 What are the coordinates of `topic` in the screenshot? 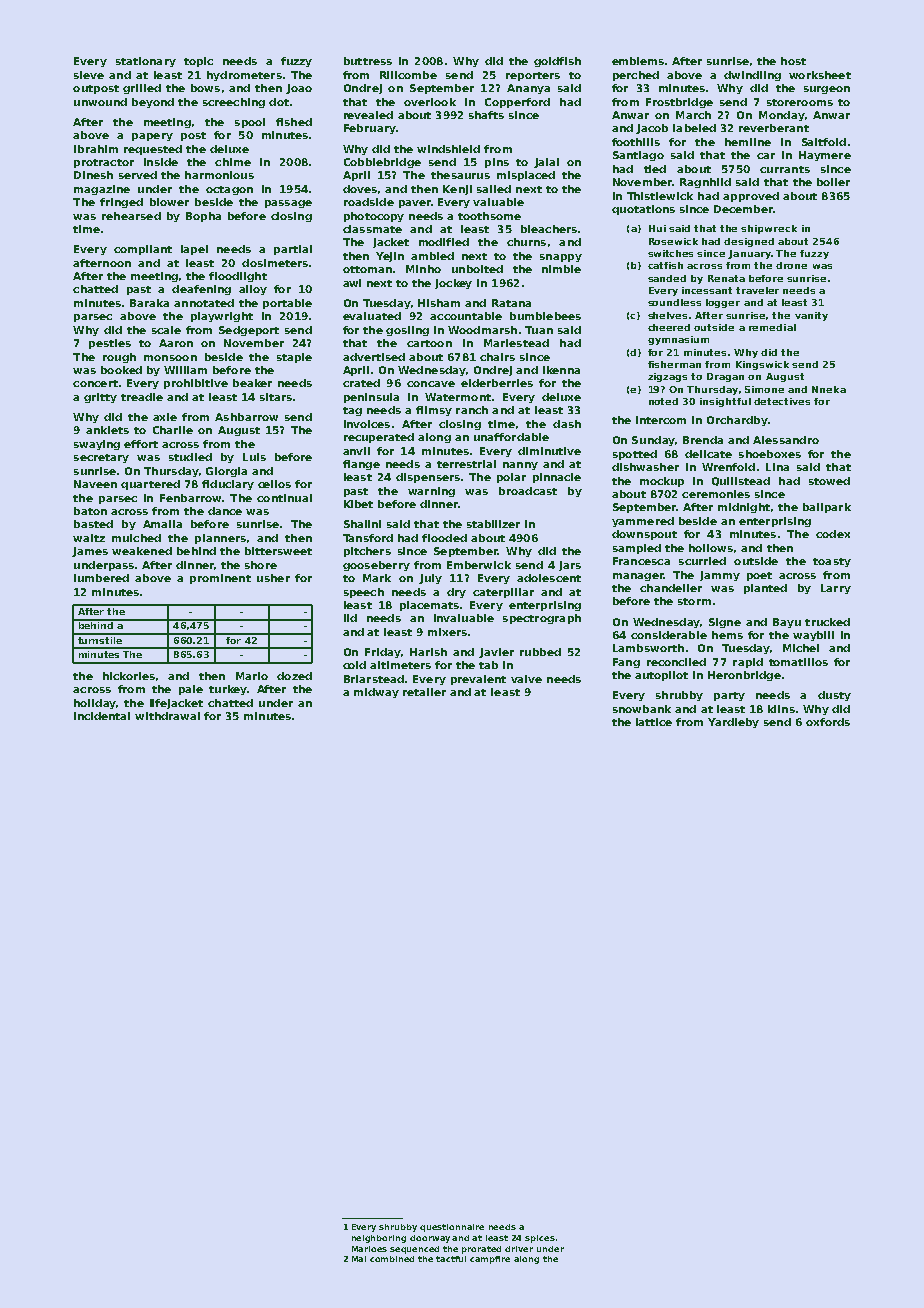 It's located at (198, 62).
